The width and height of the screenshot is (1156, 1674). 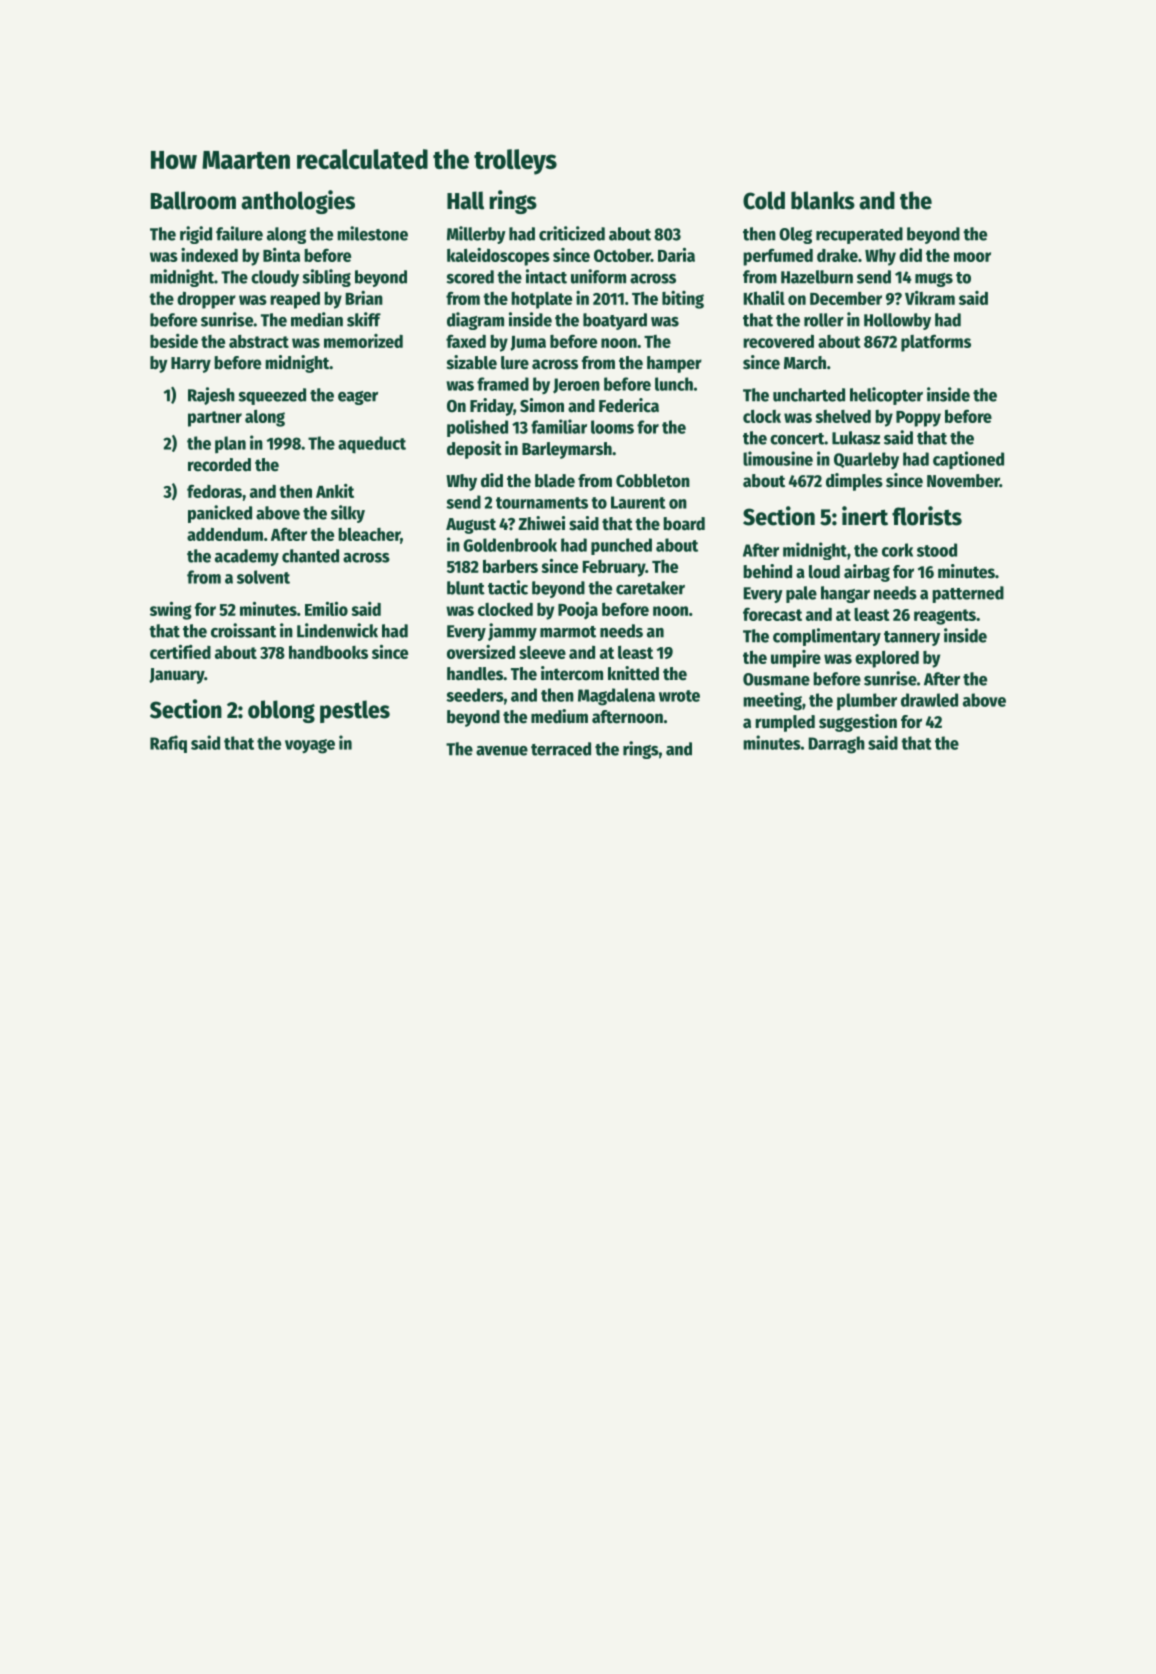 What do you see at coordinates (180, 652) in the screenshot?
I see `certified` at bounding box center [180, 652].
